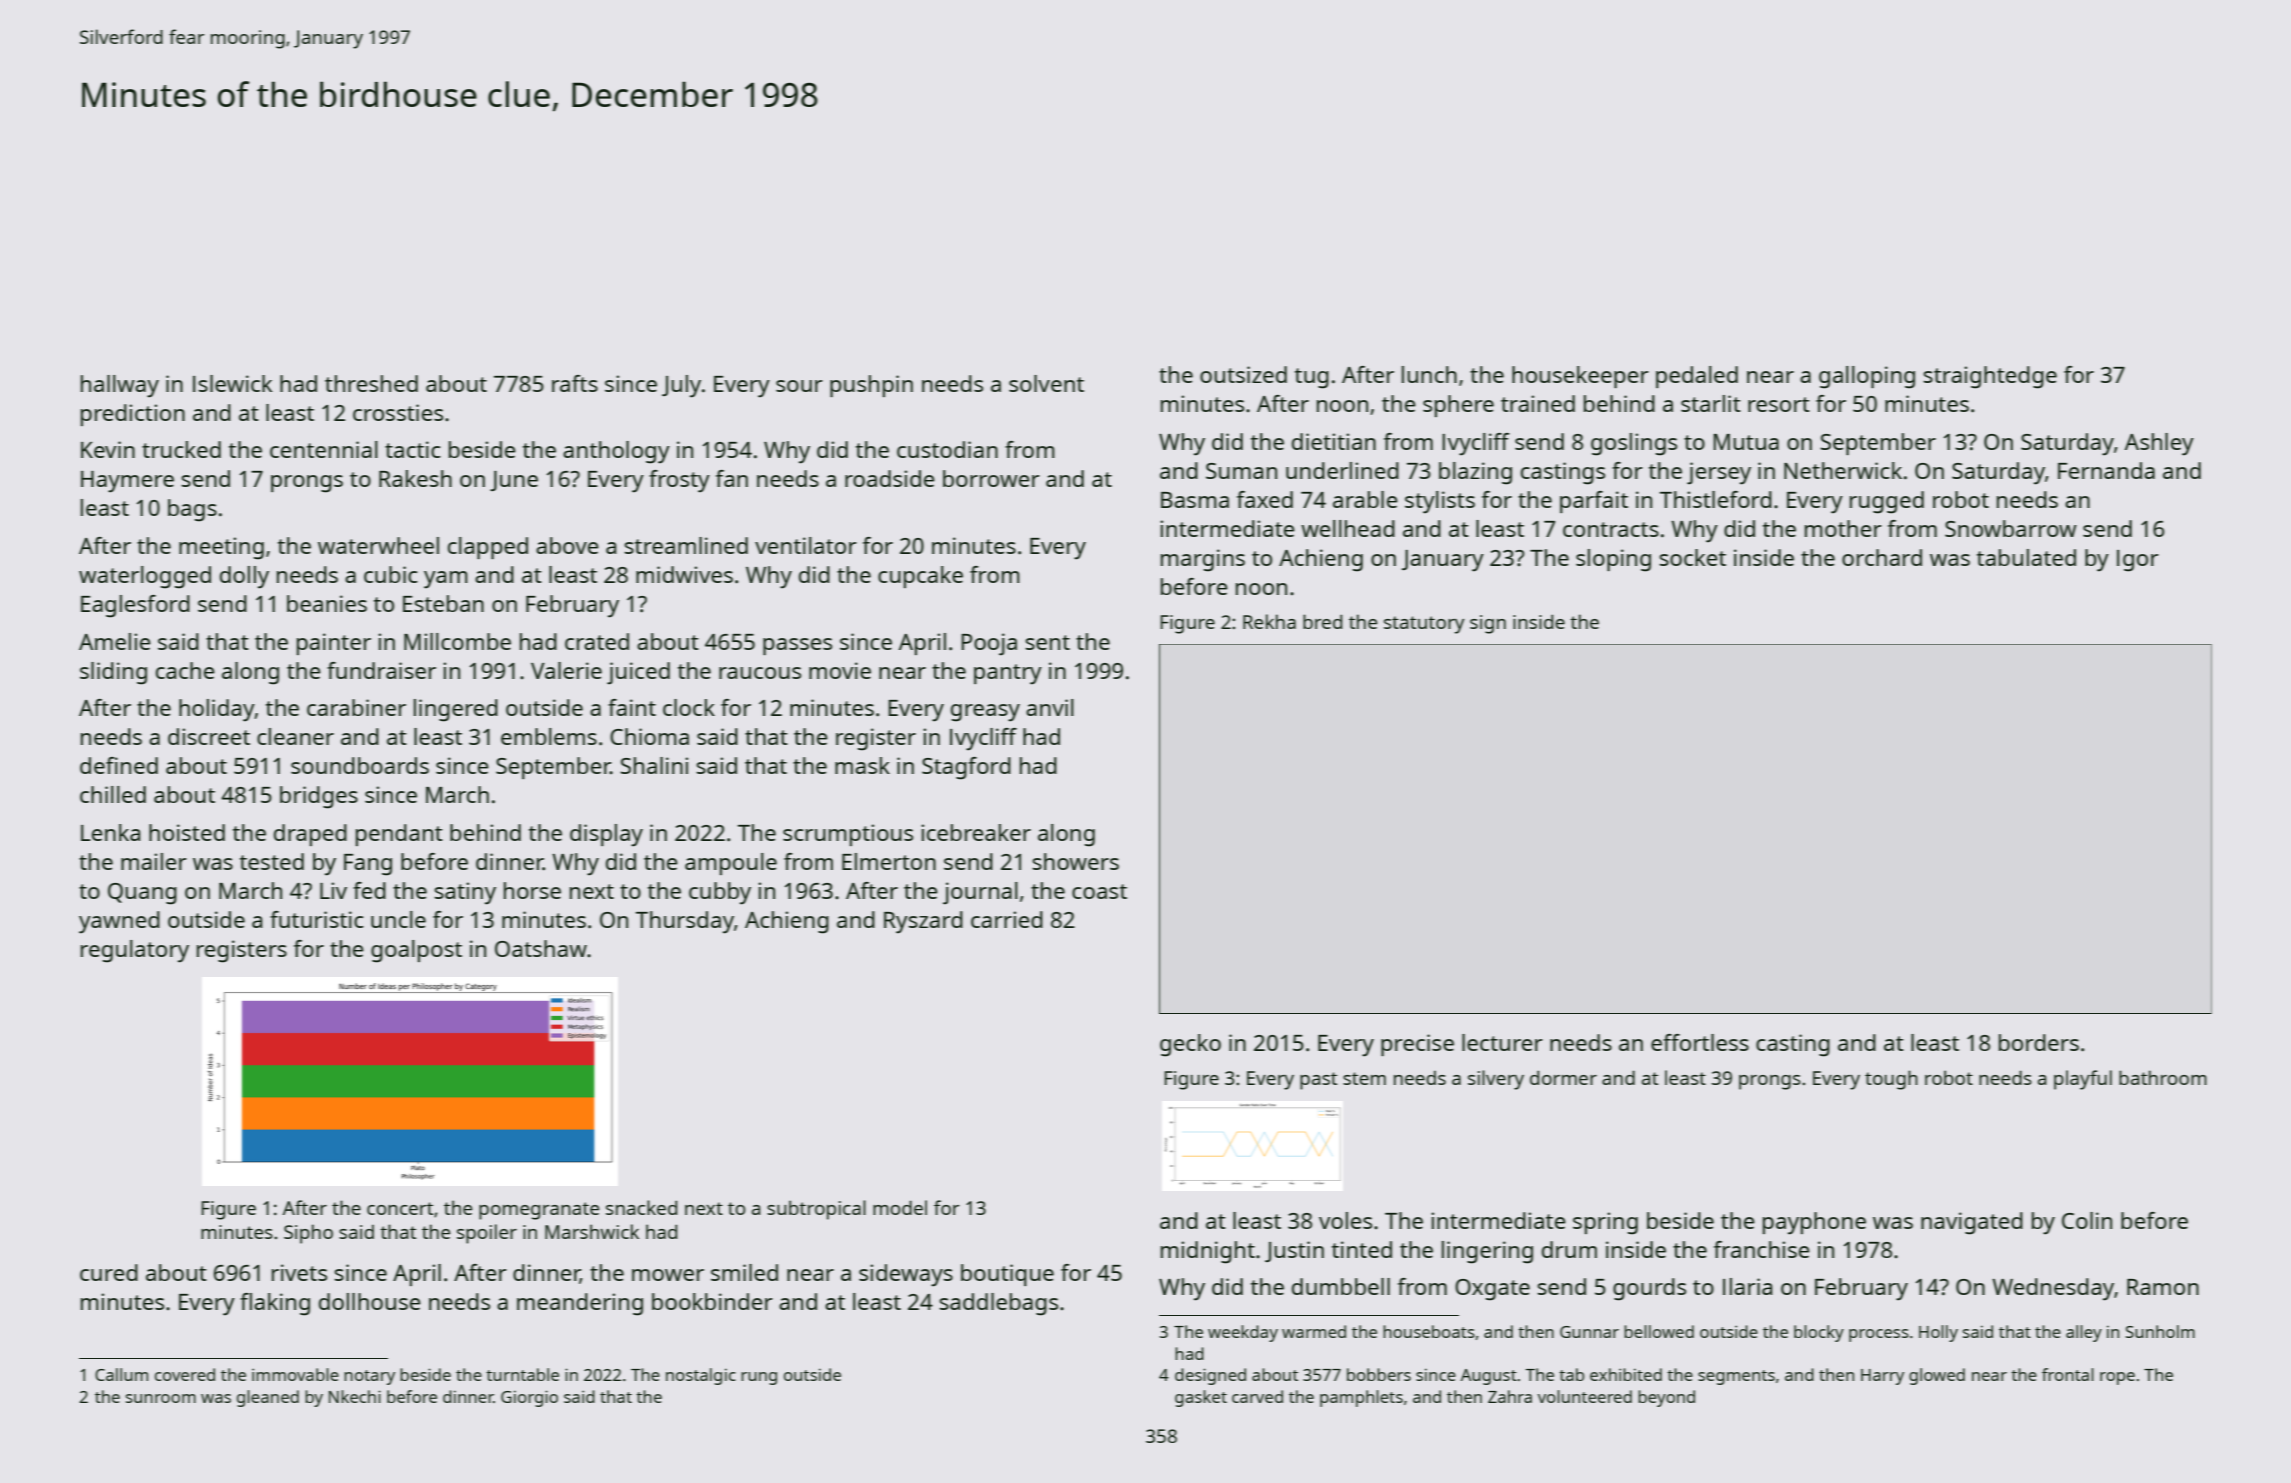 This screenshot has width=2291, height=1483. Describe the element at coordinates (2138, 561) in the screenshot. I see `Igor` at that location.
